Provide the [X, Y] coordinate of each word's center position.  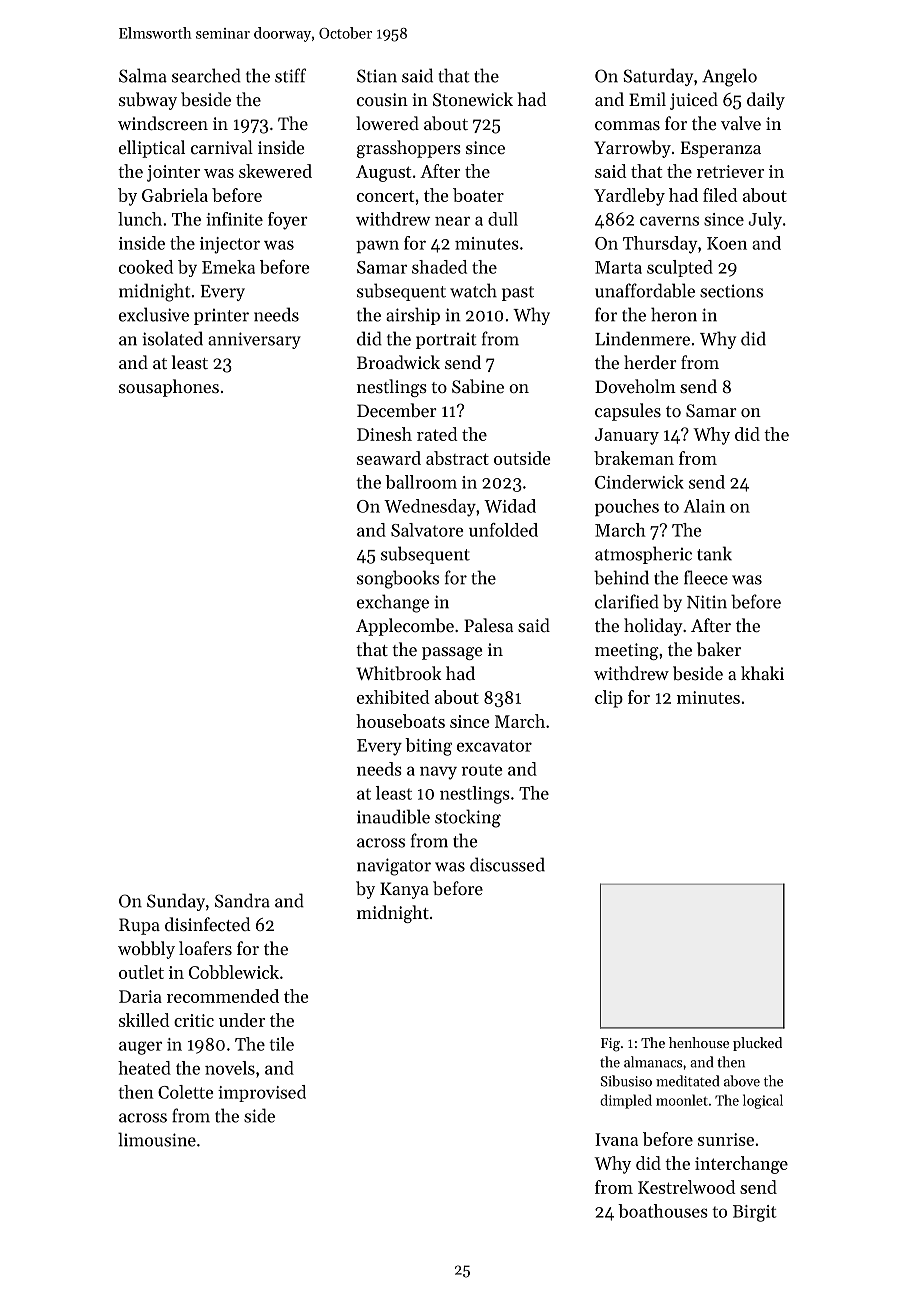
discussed [507, 864]
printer [221, 317]
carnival [222, 147]
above [742, 1081]
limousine [157, 1139]
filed [720, 195]
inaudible [393, 816]
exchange [393, 603]
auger [140, 1048]
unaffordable [645, 290]
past [518, 293]
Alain [704, 506]
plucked [757, 1044]
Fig [610, 1045]
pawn [377, 246]
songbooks [398, 579]
